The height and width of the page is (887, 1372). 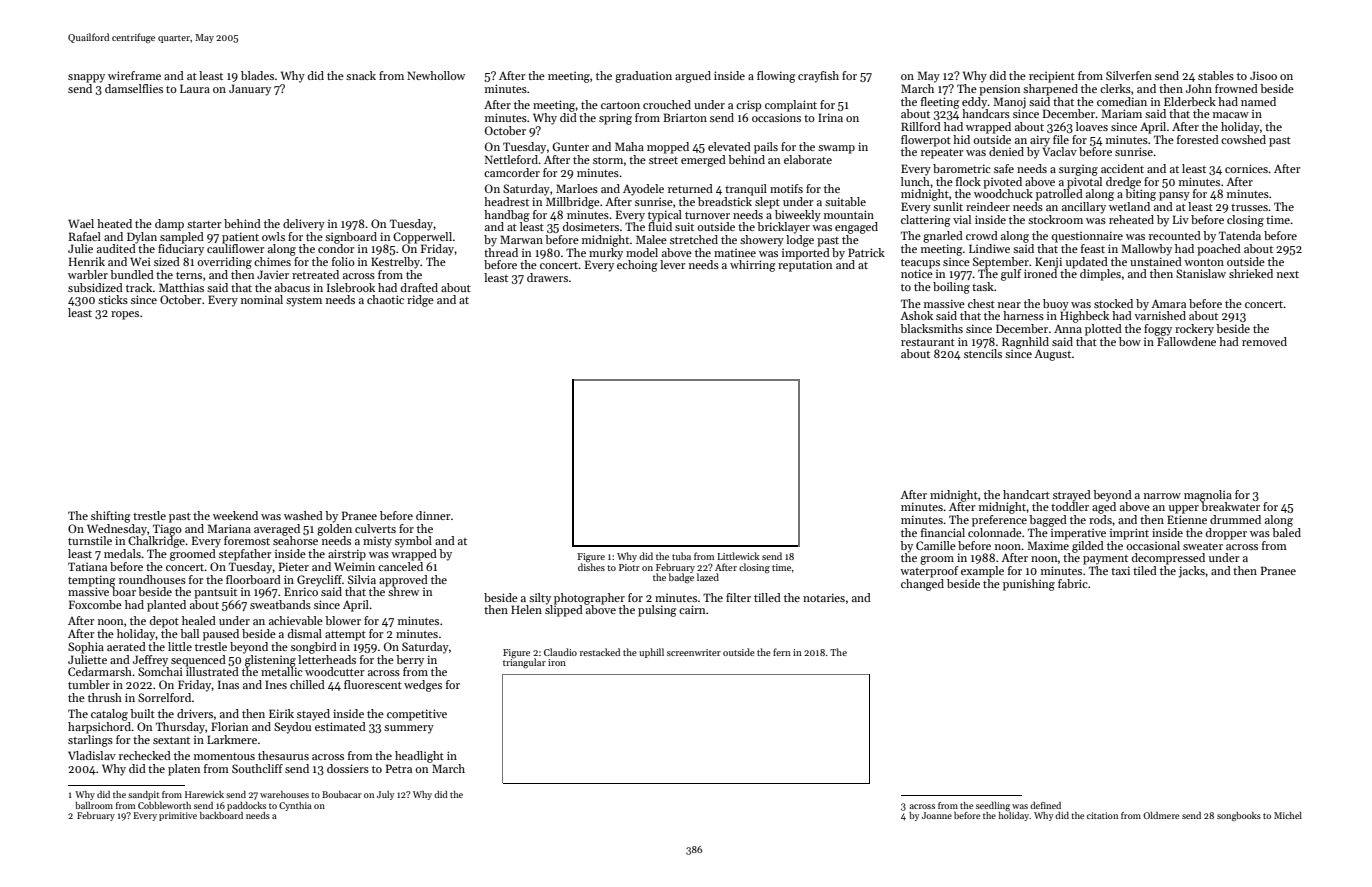 I want to click on complaint, so click(x=791, y=106).
